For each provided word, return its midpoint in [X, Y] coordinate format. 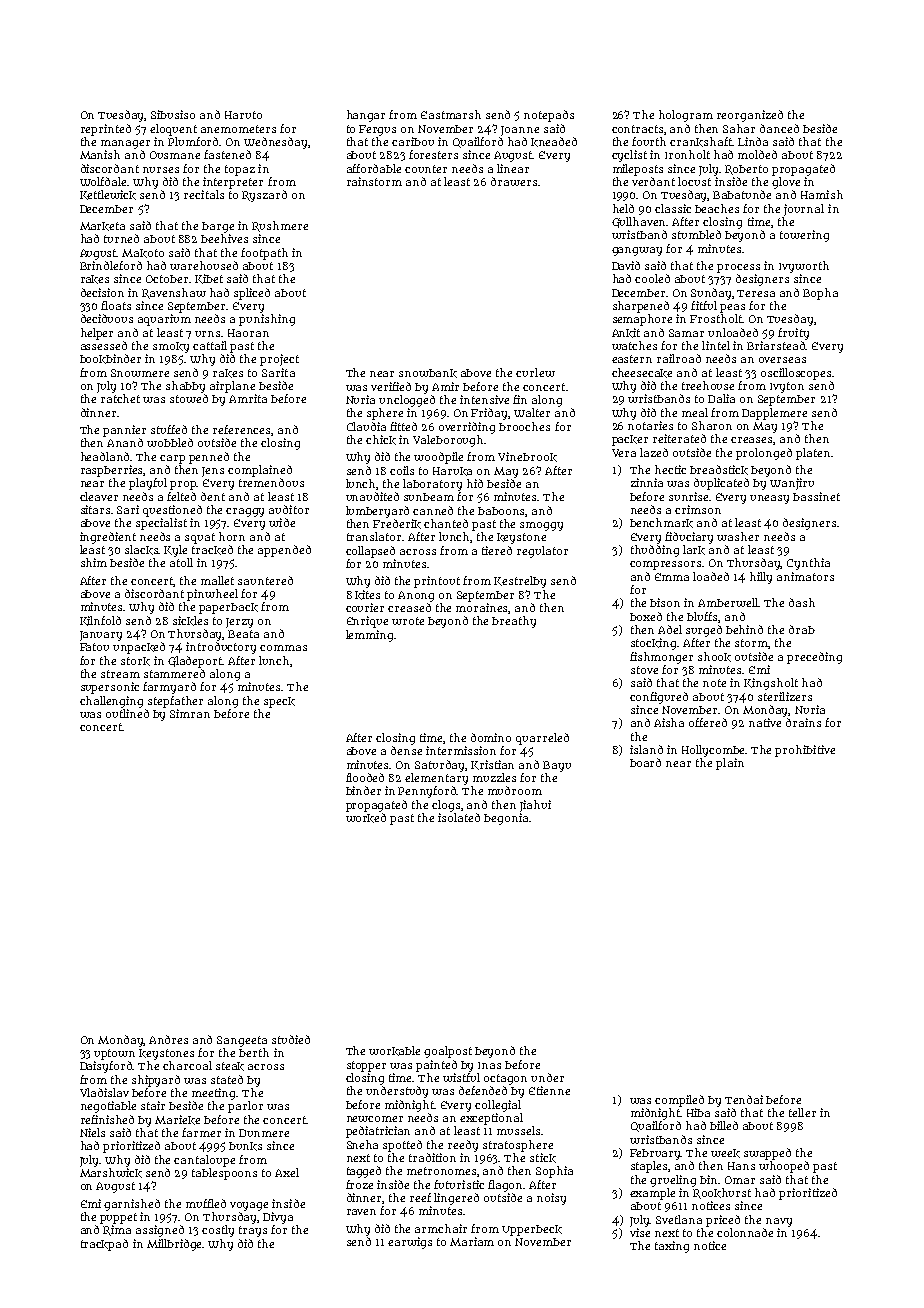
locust [694, 181]
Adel [670, 629]
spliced [252, 294]
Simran [190, 713]
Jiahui [535, 806]
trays [253, 1231]
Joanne [520, 131]
